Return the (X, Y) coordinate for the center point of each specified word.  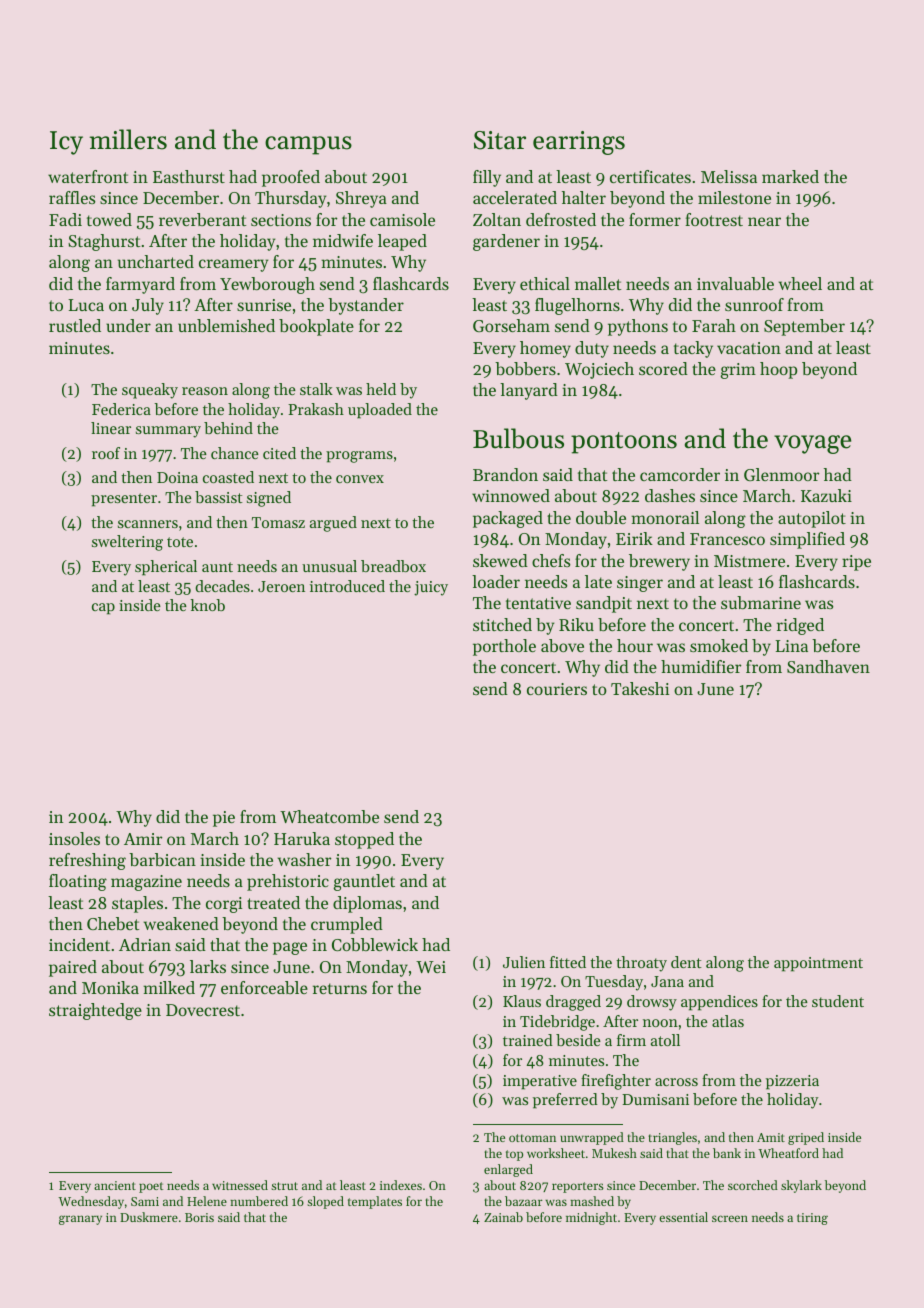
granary (80, 1220)
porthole (504, 647)
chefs (551, 560)
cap (103, 609)
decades (222, 586)
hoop (778, 370)
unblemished (226, 325)
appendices (719, 1003)
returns (340, 988)
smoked (719, 645)
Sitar (500, 140)
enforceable (264, 987)
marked (790, 176)
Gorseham (511, 325)
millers (128, 139)
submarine (761, 602)
